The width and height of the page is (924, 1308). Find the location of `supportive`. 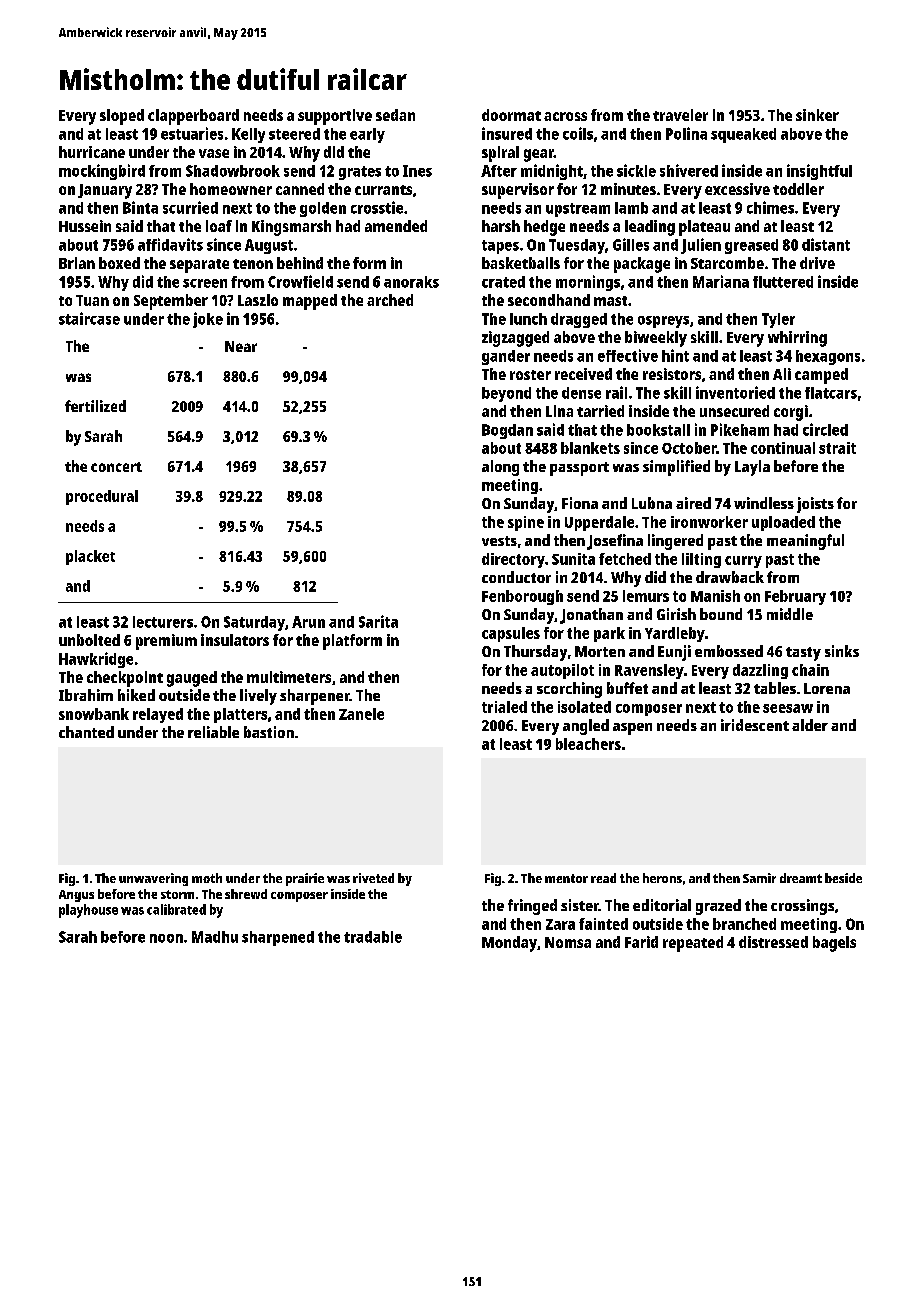

supportive is located at coordinates (335, 117).
